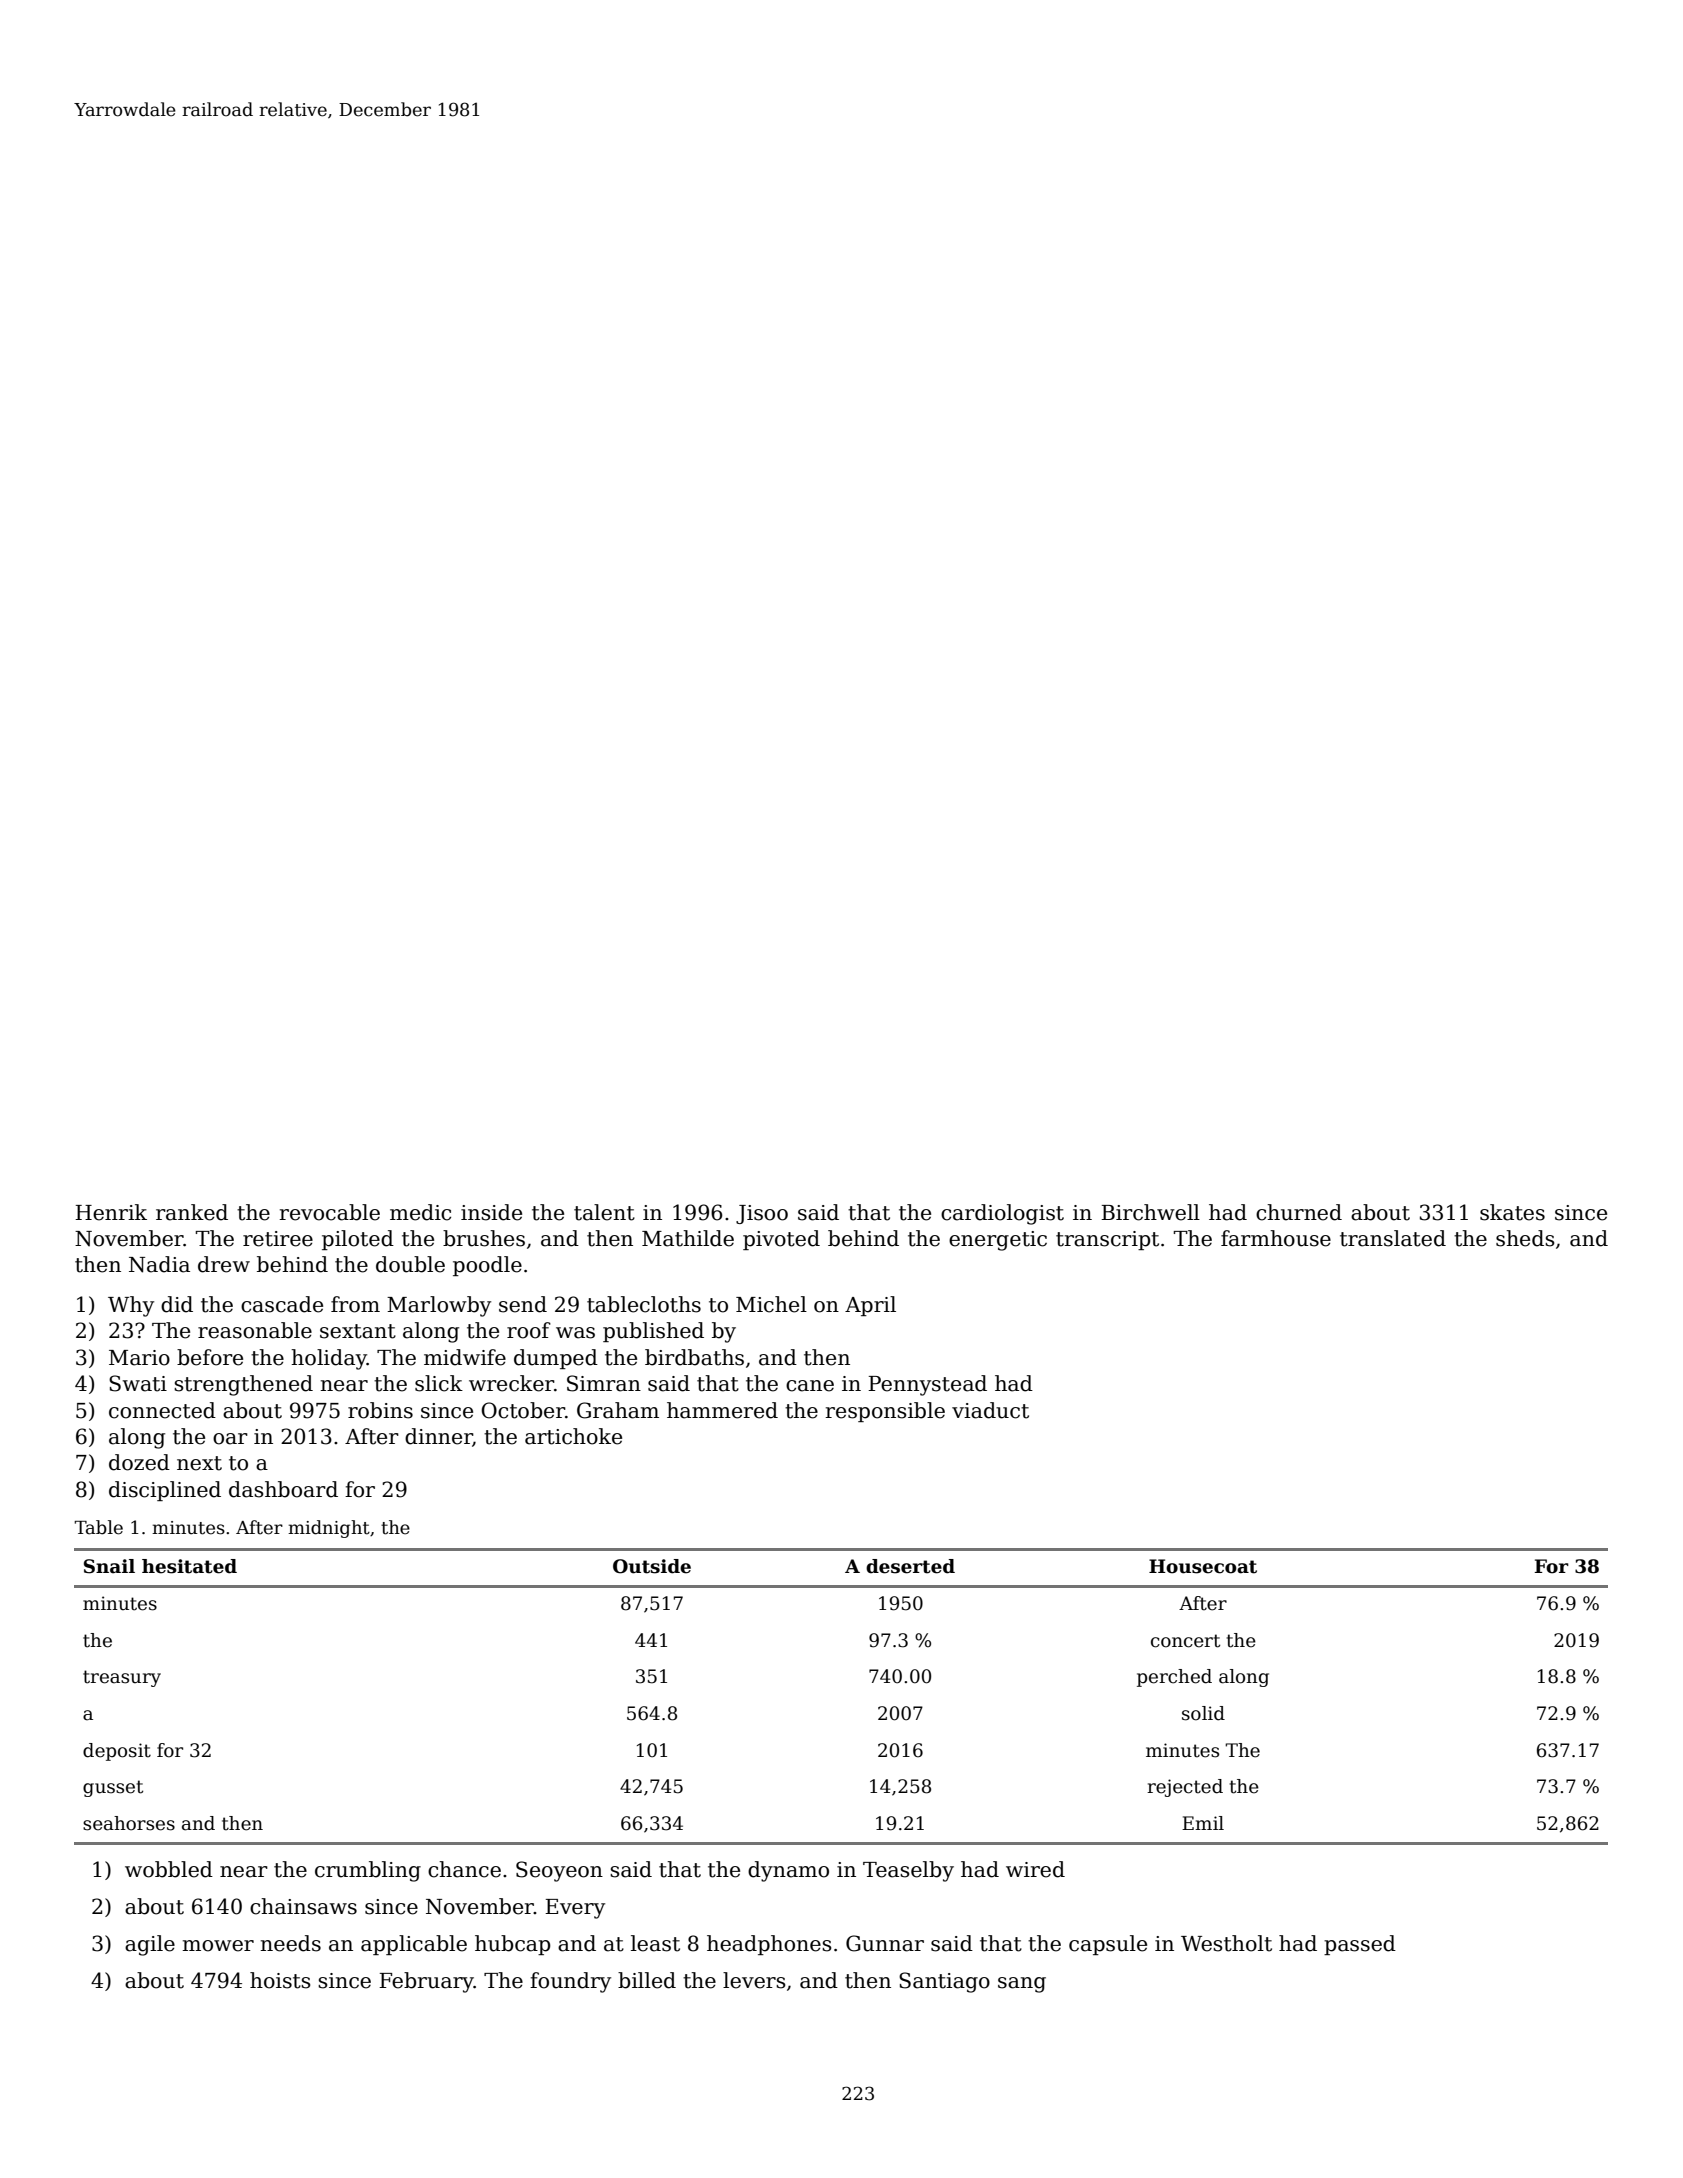 This screenshot has width=1683, height=2178. I want to click on Housecoat, so click(1203, 1566).
